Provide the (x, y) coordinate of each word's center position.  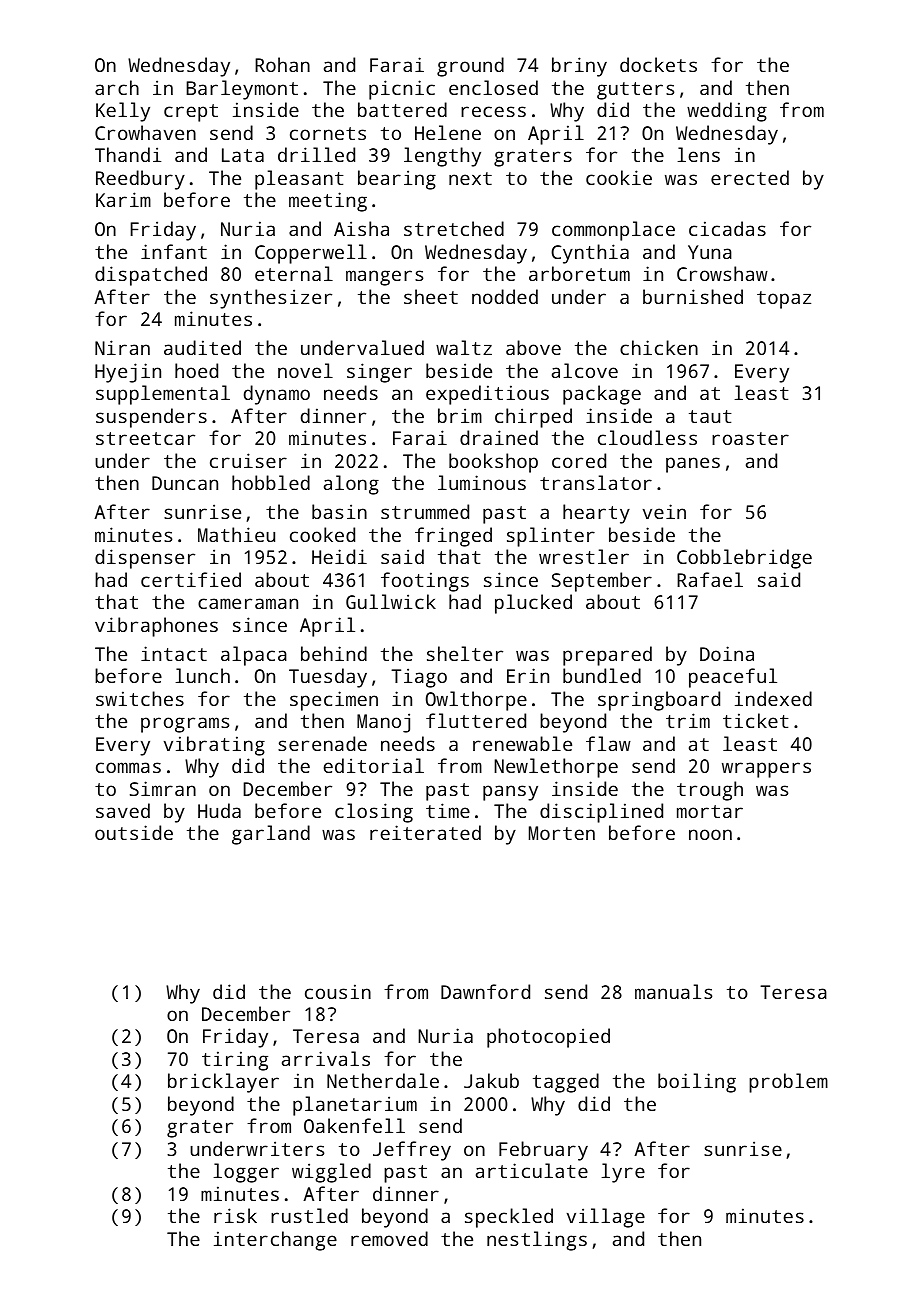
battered (402, 109)
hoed (196, 370)
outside (134, 832)
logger (246, 1173)
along (351, 485)
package (602, 395)
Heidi (339, 556)
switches (140, 698)
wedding (727, 112)
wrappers (766, 770)
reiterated (425, 832)
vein (664, 511)
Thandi (128, 154)
